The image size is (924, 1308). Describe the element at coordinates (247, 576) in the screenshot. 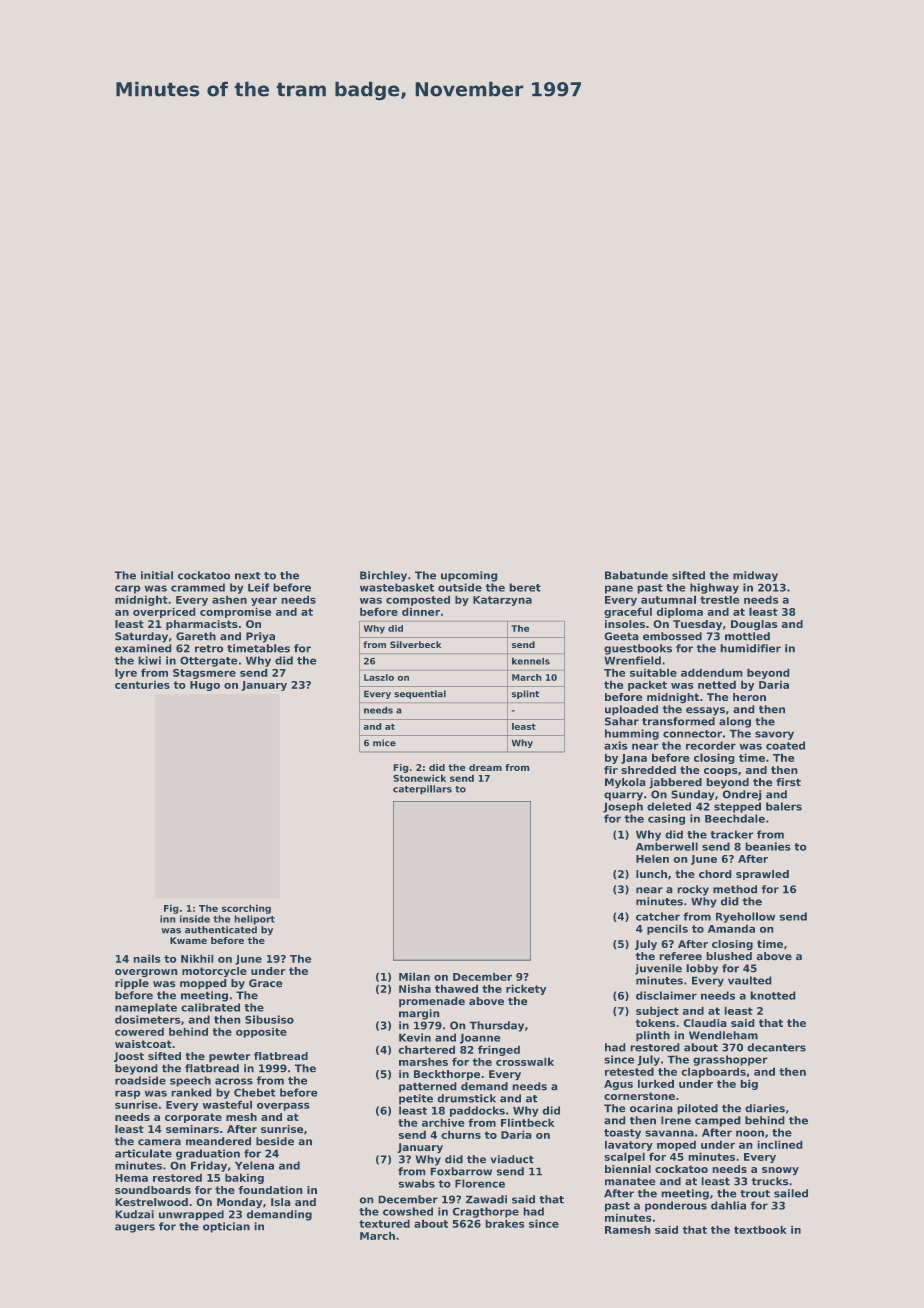

I see `next` at that location.
